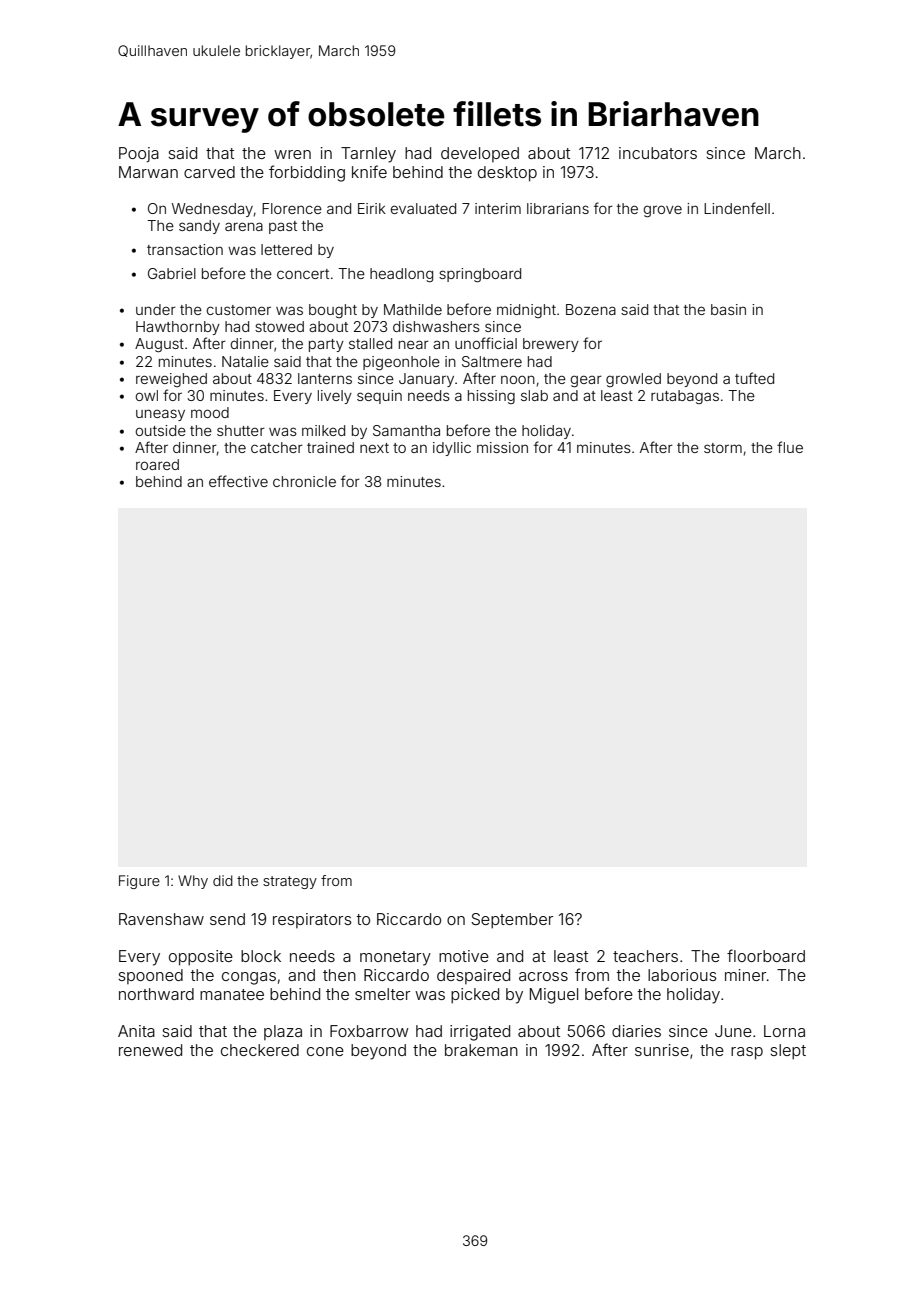 The width and height of the screenshot is (924, 1308). What do you see at coordinates (139, 882) in the screenshot?
I see `Figure` at bounding box center [139, 882].
